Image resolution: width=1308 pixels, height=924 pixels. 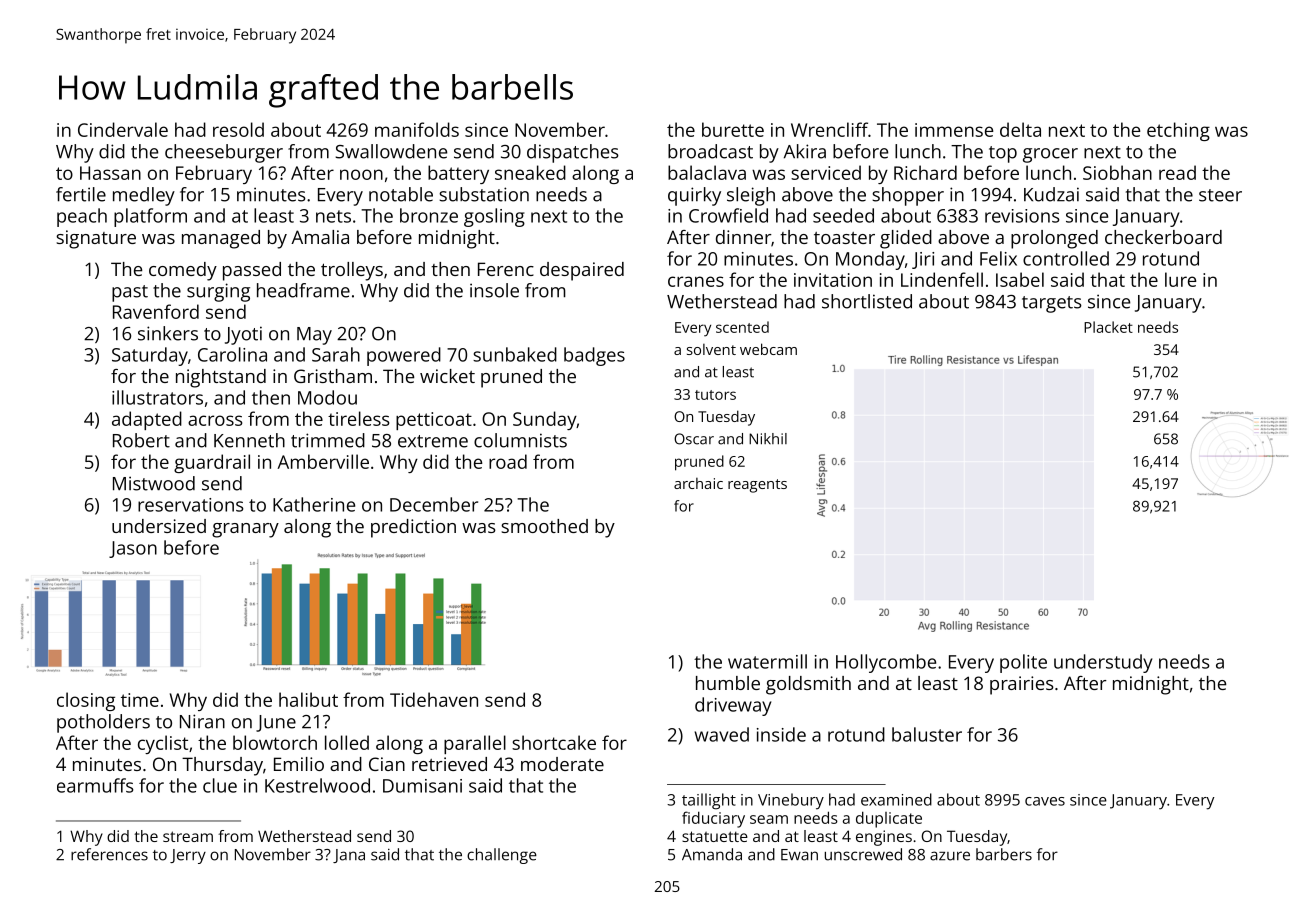 What do you see at coordinates (530, 172) in the screenshot?
I see `sneaked` at bounding box center [530, 172].
